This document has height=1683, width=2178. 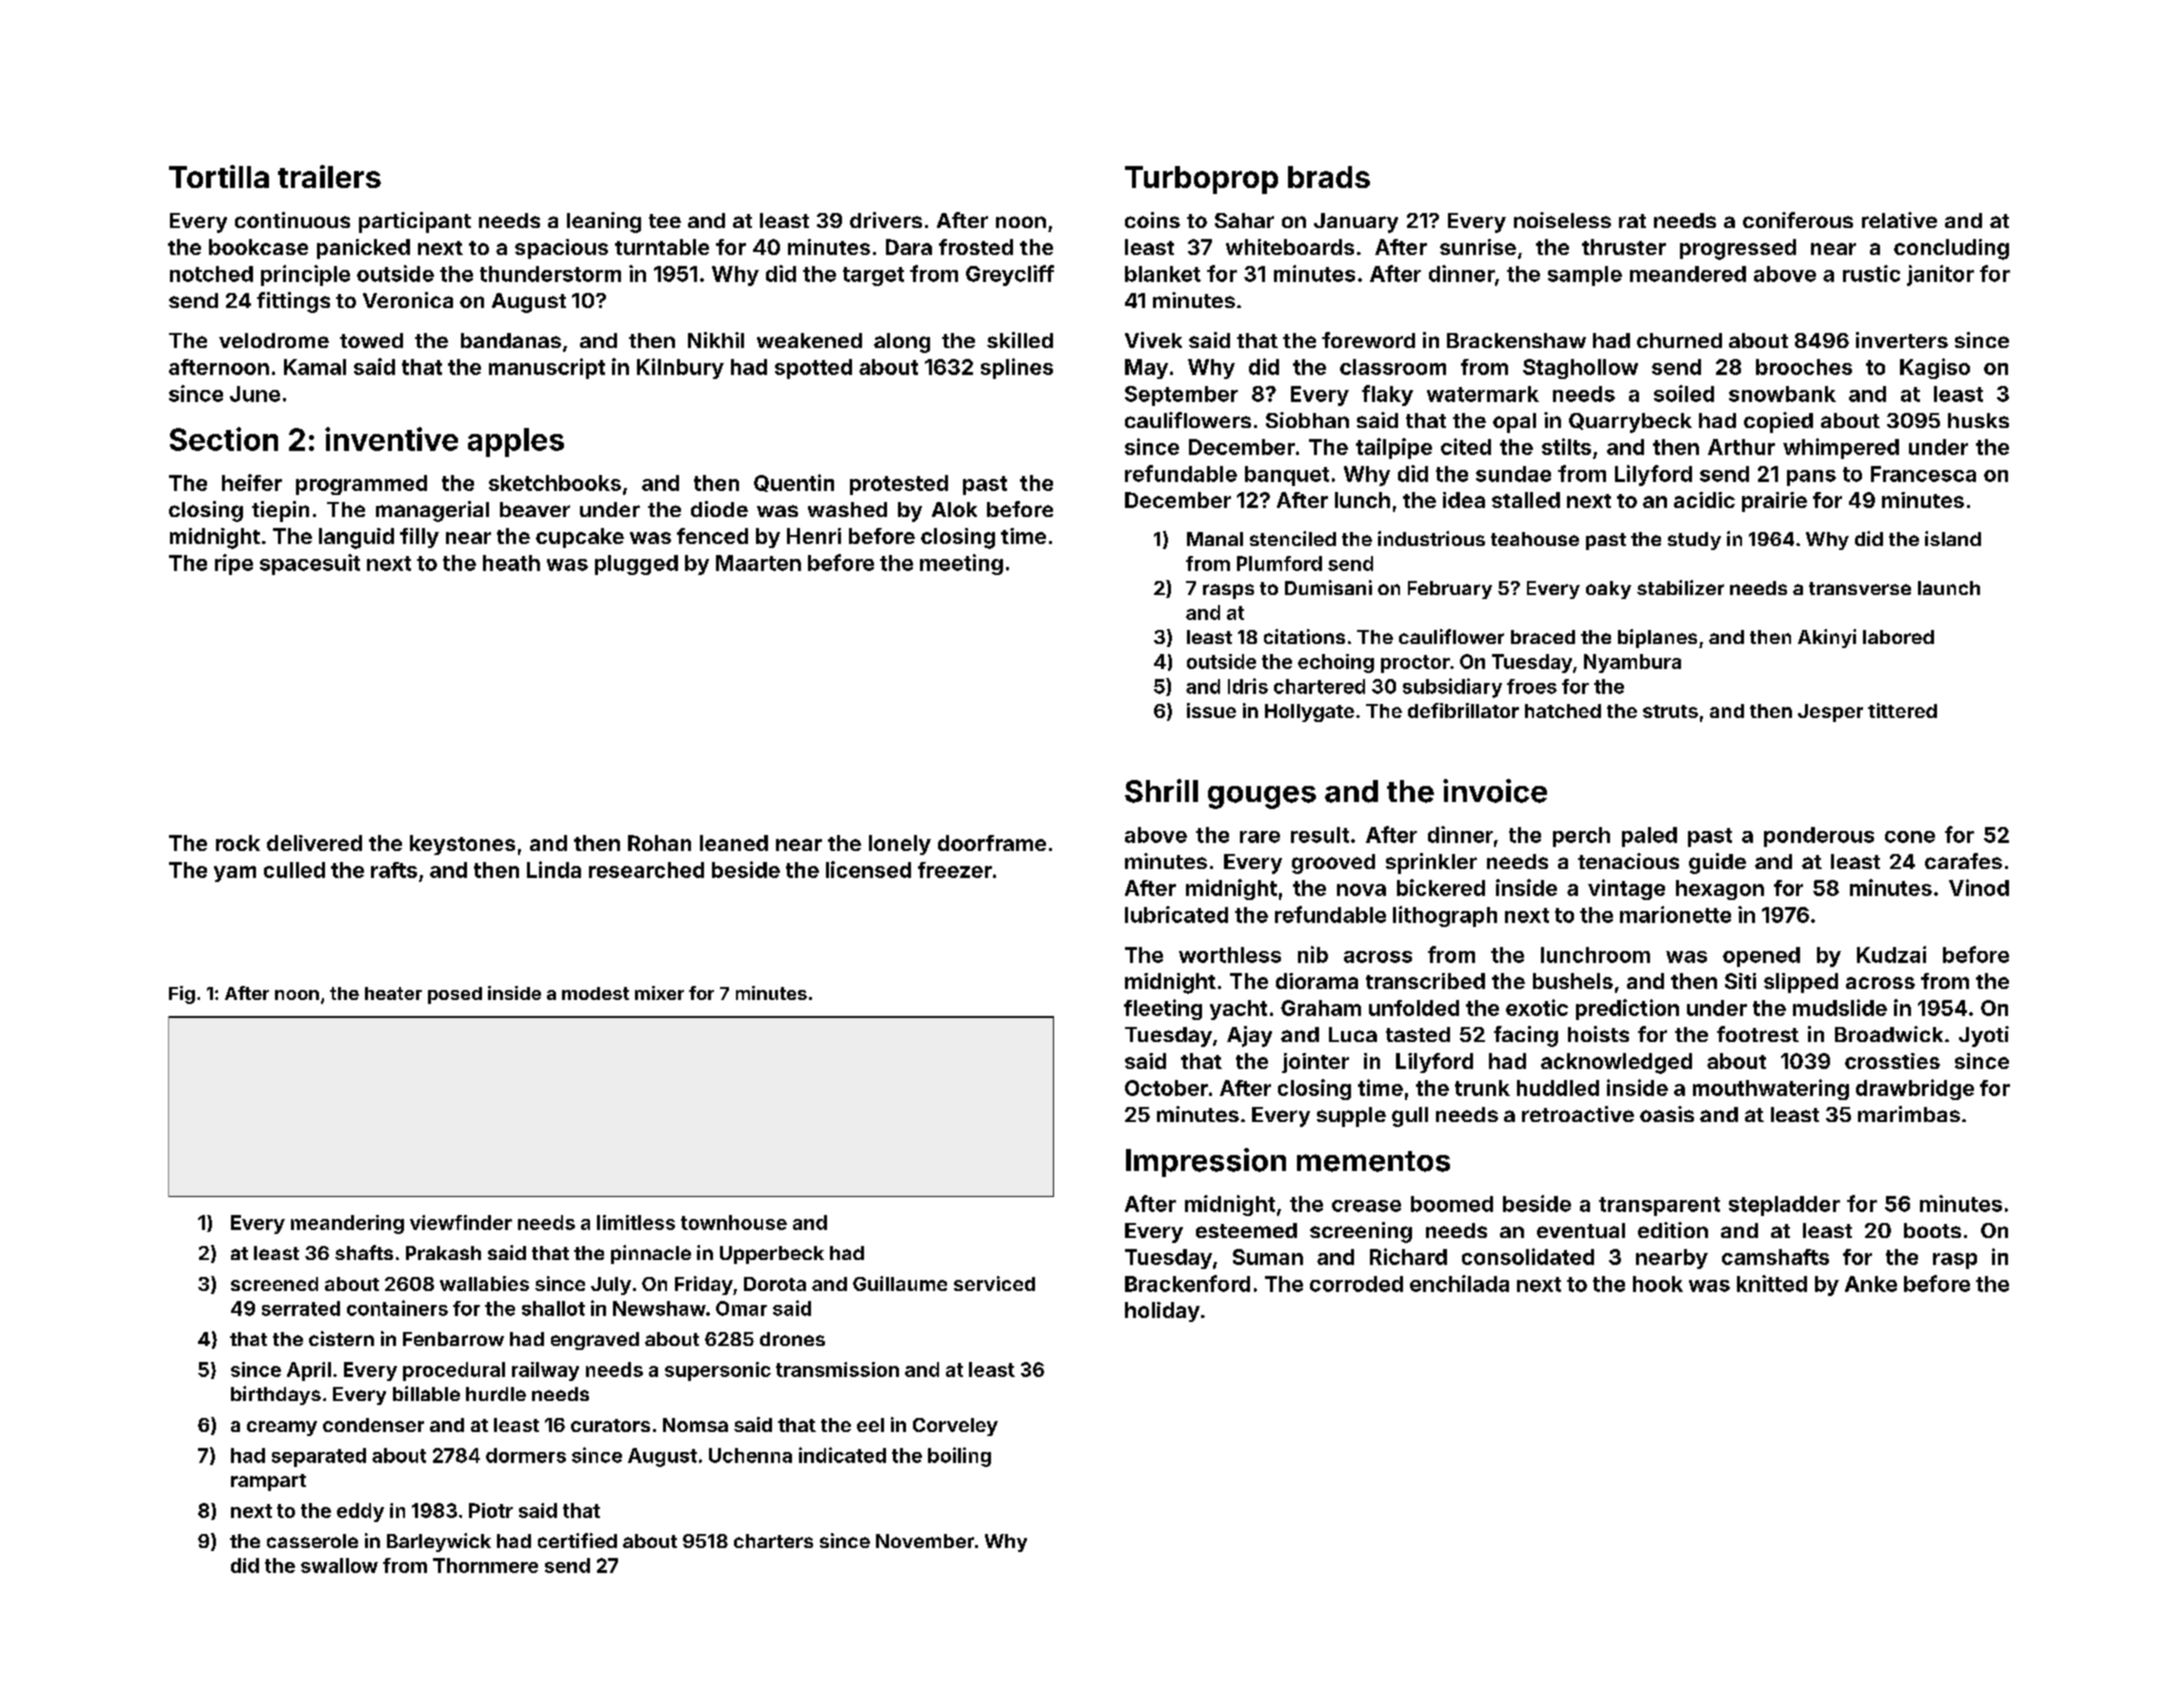 What do you see at coordinates (1720, 890) in the document?
I see `hexagon` at bounding box center [1720, 890].
